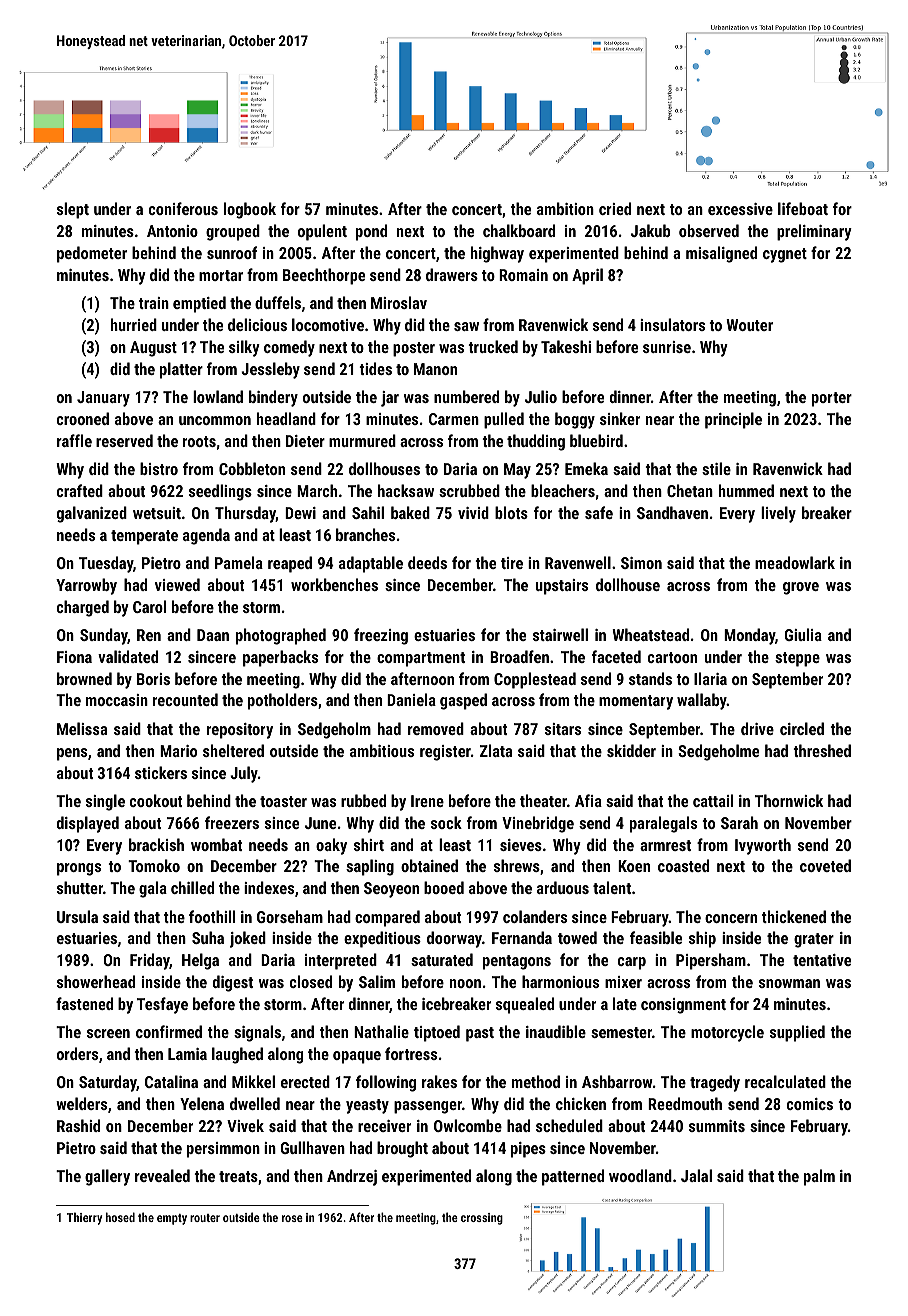 The width and height of the screenshot is (908, 1316). What do you see at coordinates (80, 887) in the screenshot?
I see `shutter` at bounding box center [80, 887].
